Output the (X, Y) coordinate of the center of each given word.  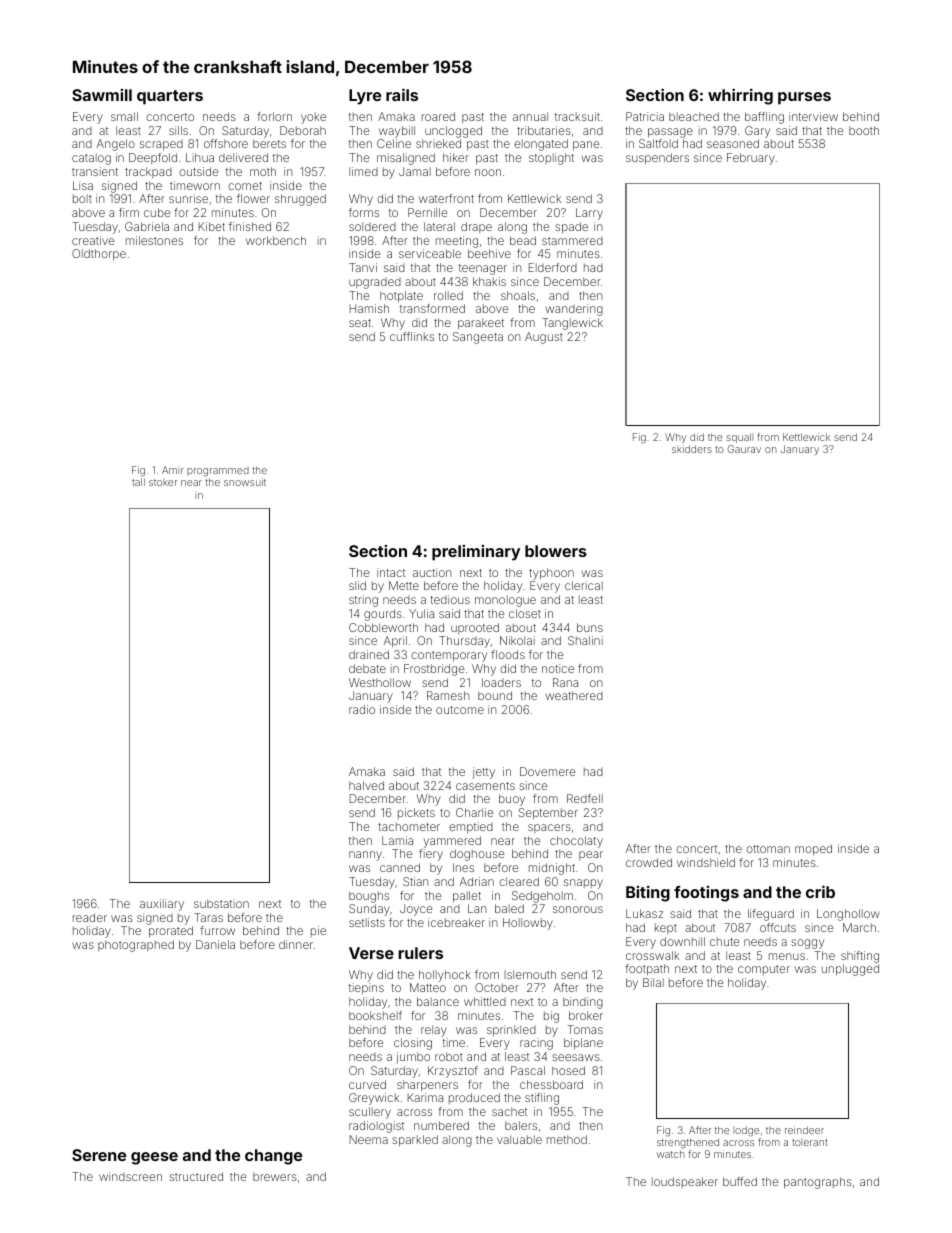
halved (366, 785)
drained (369, 654)
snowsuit (245, 482)
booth (864, 130)
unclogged (453, 132)
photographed (136, 946)
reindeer (804, 1130)
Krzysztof (453, 1072)
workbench (276, 240)
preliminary (476, 553)
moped (813, 850)
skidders (692, 449)
